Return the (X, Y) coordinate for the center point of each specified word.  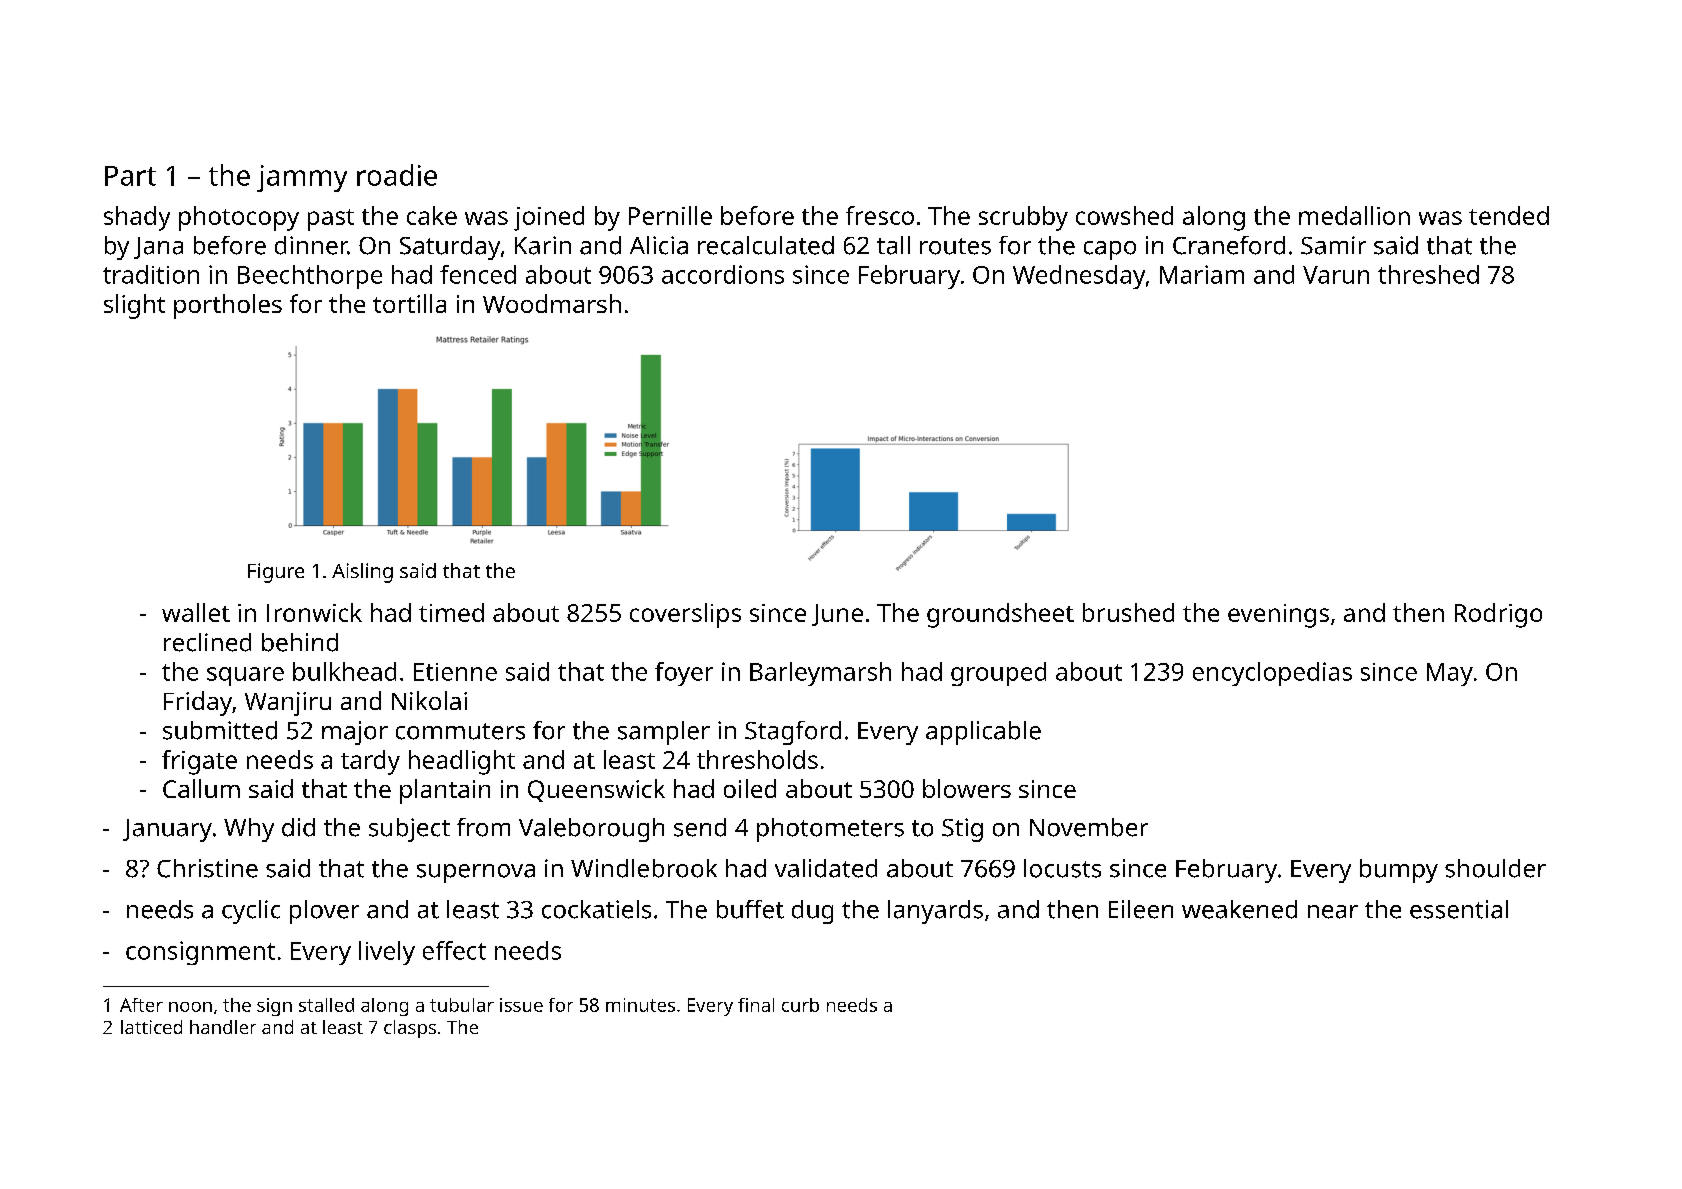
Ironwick (314, 612)
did (298, 827)
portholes (228, 306)
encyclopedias (1272, 674)
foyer (684, 674)
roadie (397, 175)
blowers (967, 788)
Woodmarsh (552, 303)
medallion (1354, 215)
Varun (1336, 275)
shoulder (1495, 868)
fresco (880, 215)
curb (800, 1005)
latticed (151, 1027)
